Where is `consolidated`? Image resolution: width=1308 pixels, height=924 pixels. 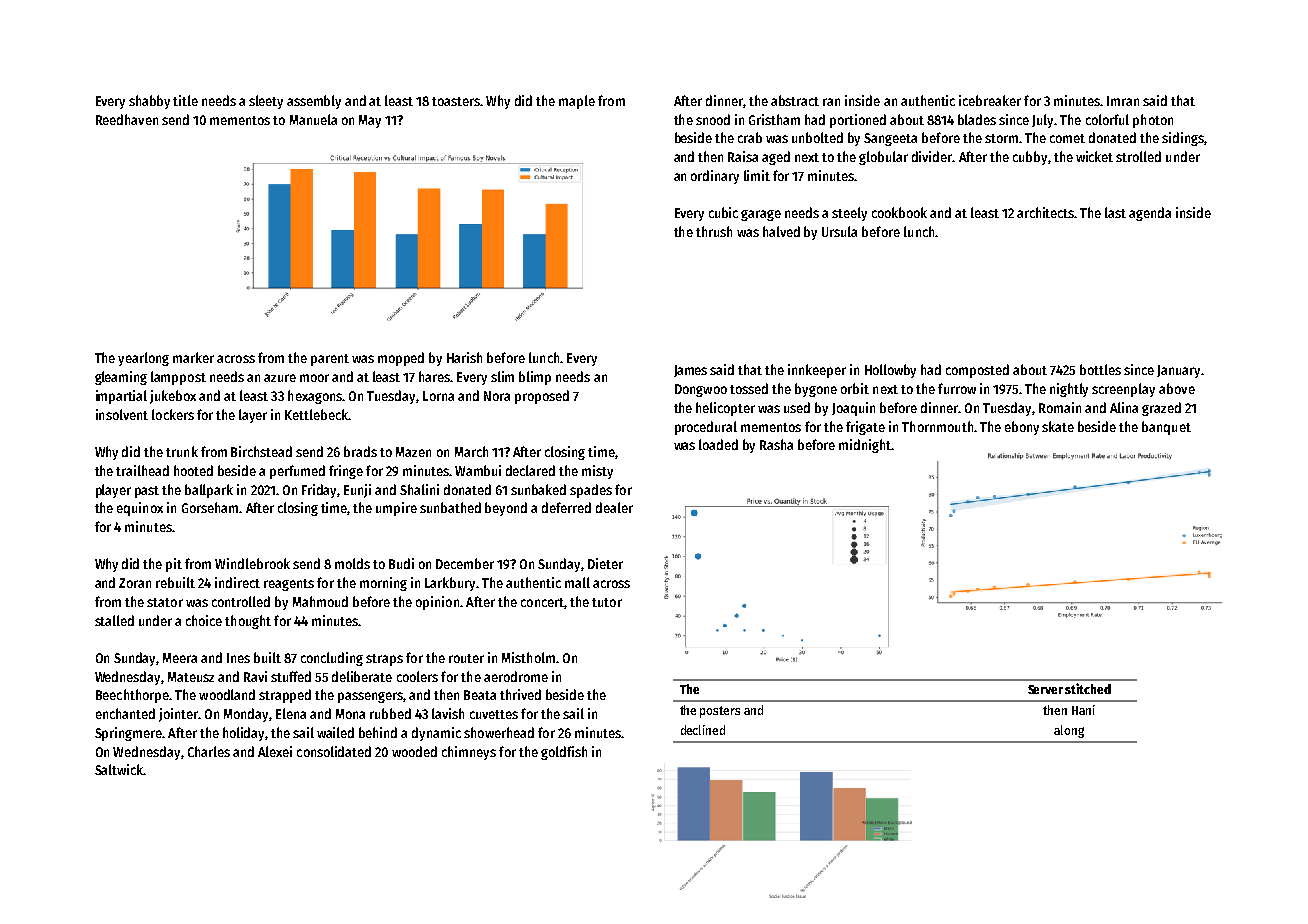 consolidated is located at coordinates (334, 751).
